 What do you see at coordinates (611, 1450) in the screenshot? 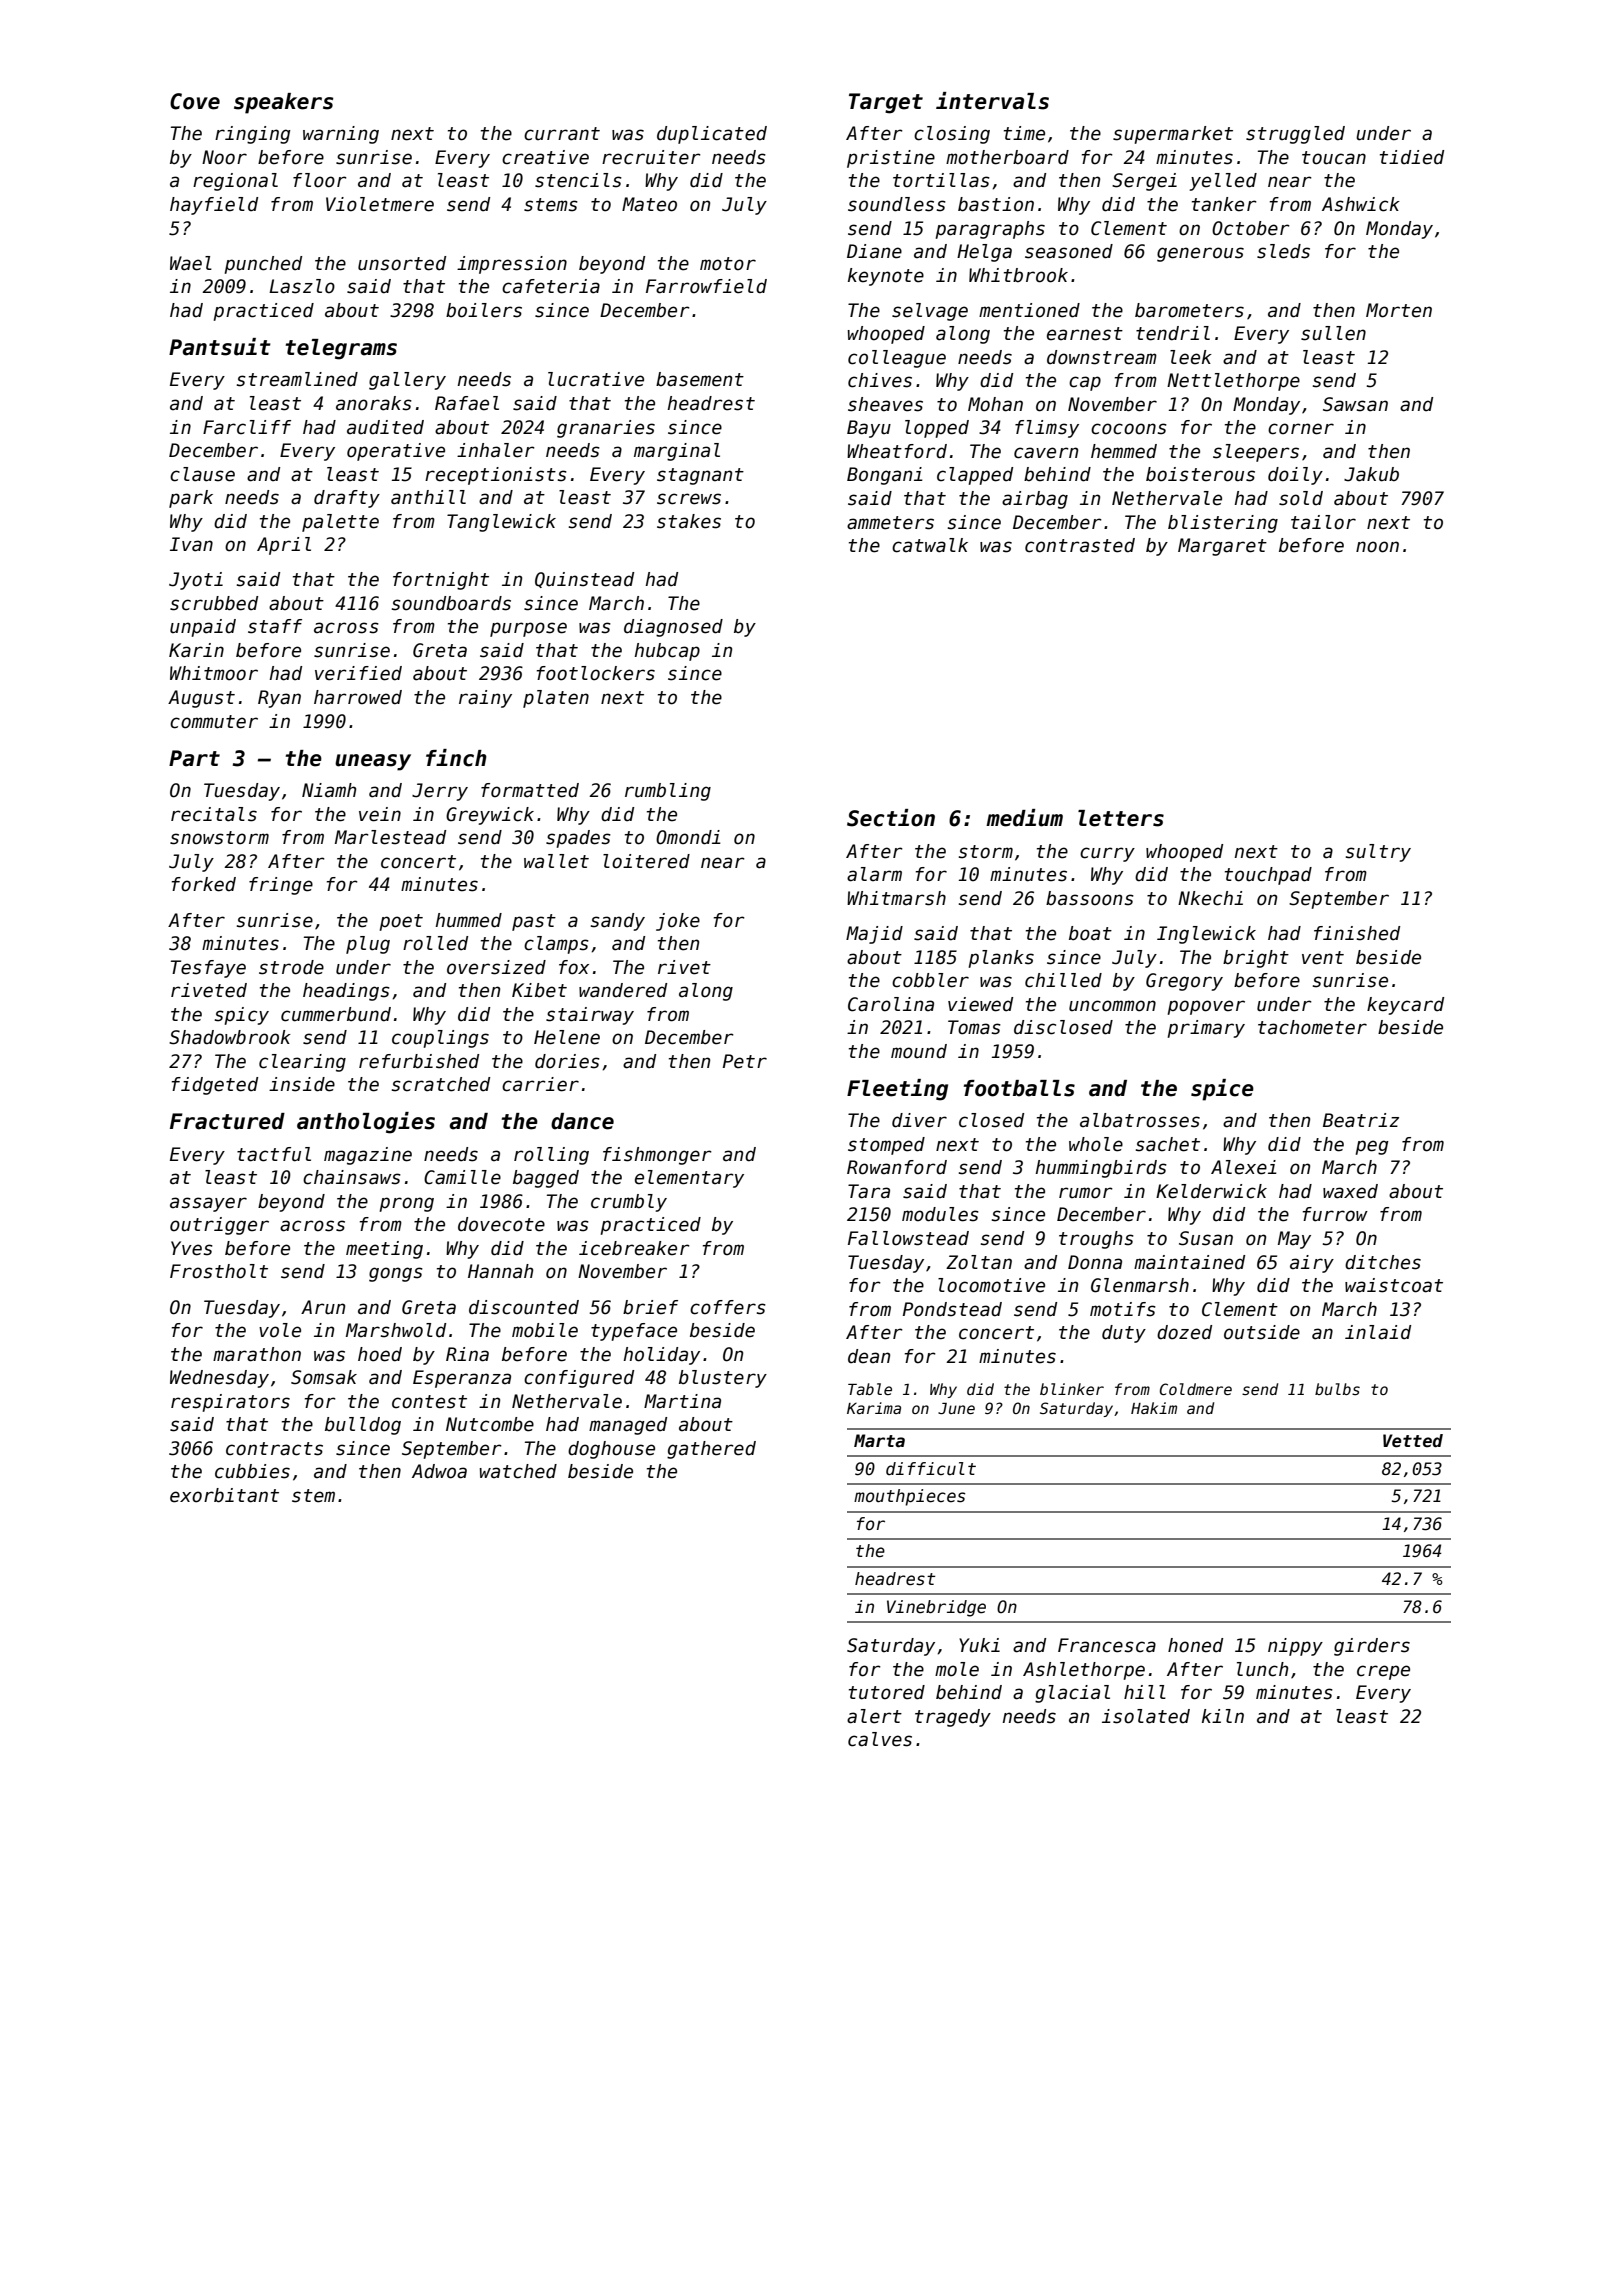
I see `doghouse` at bounding box center [611, 1450].
